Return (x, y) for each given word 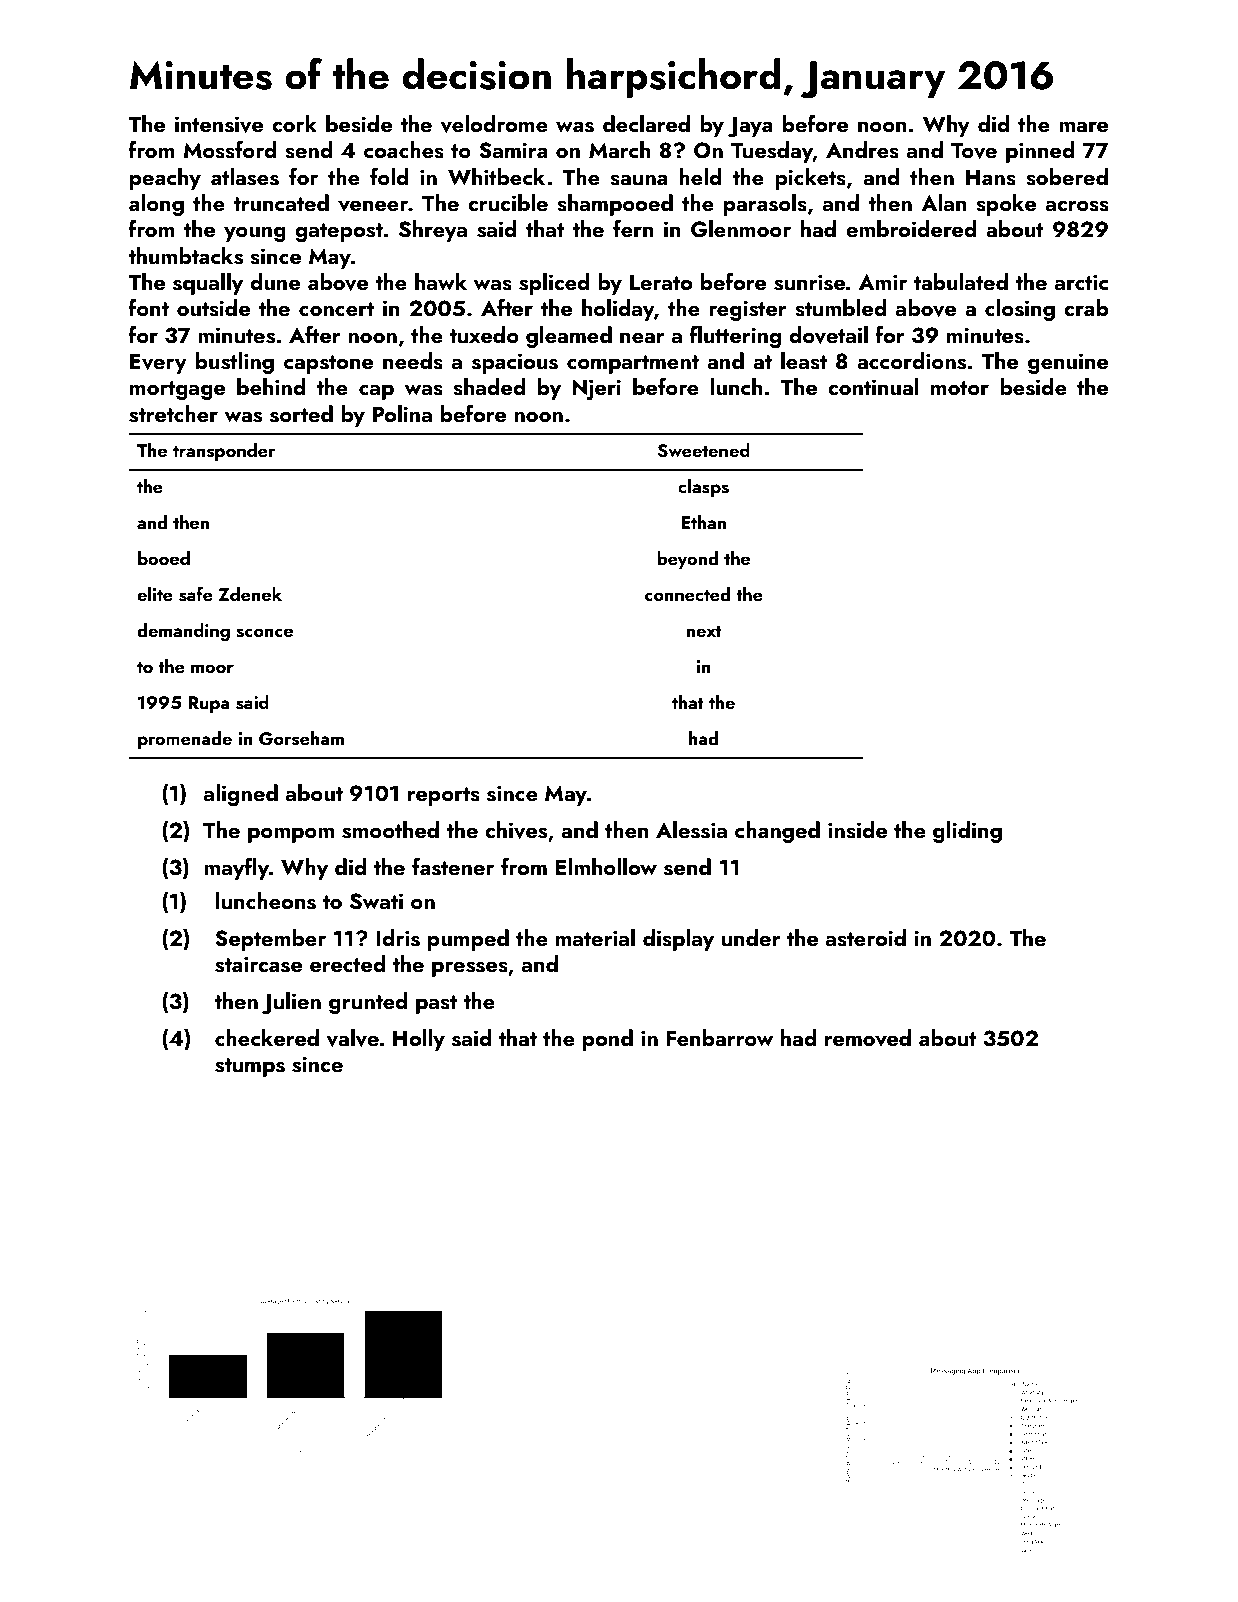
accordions (911, 361)
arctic (1081, 282)
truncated (281, 202)
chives (516, 830)
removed (868, 1038)
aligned (241, 795)
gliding (967, 832)
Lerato (661, 282)
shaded (489, 387)
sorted (301, 414)
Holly (419, 1040)
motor (960, 388)
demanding (183, 632)
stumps (250, 1067)
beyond (687, 560)
